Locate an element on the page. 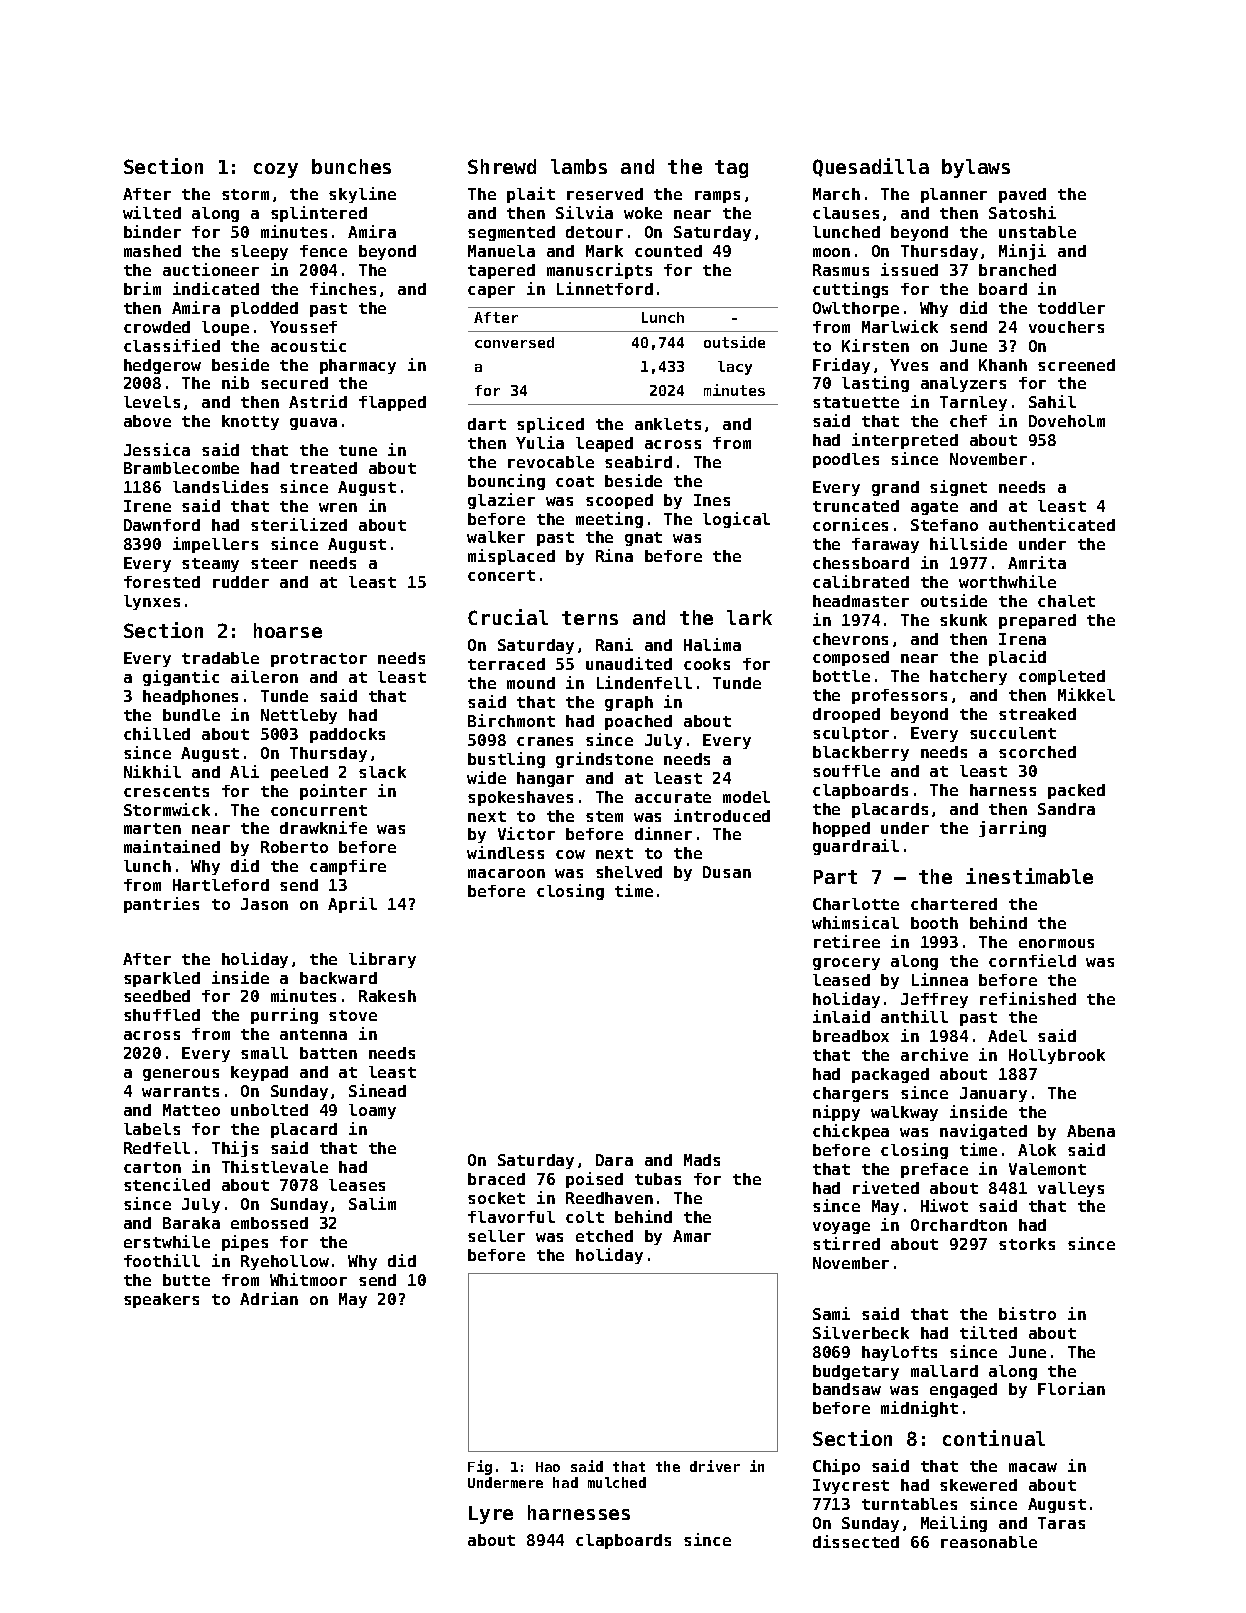 This image has width=1246, height=1613. seller is located at coordinates (496, 1236).
